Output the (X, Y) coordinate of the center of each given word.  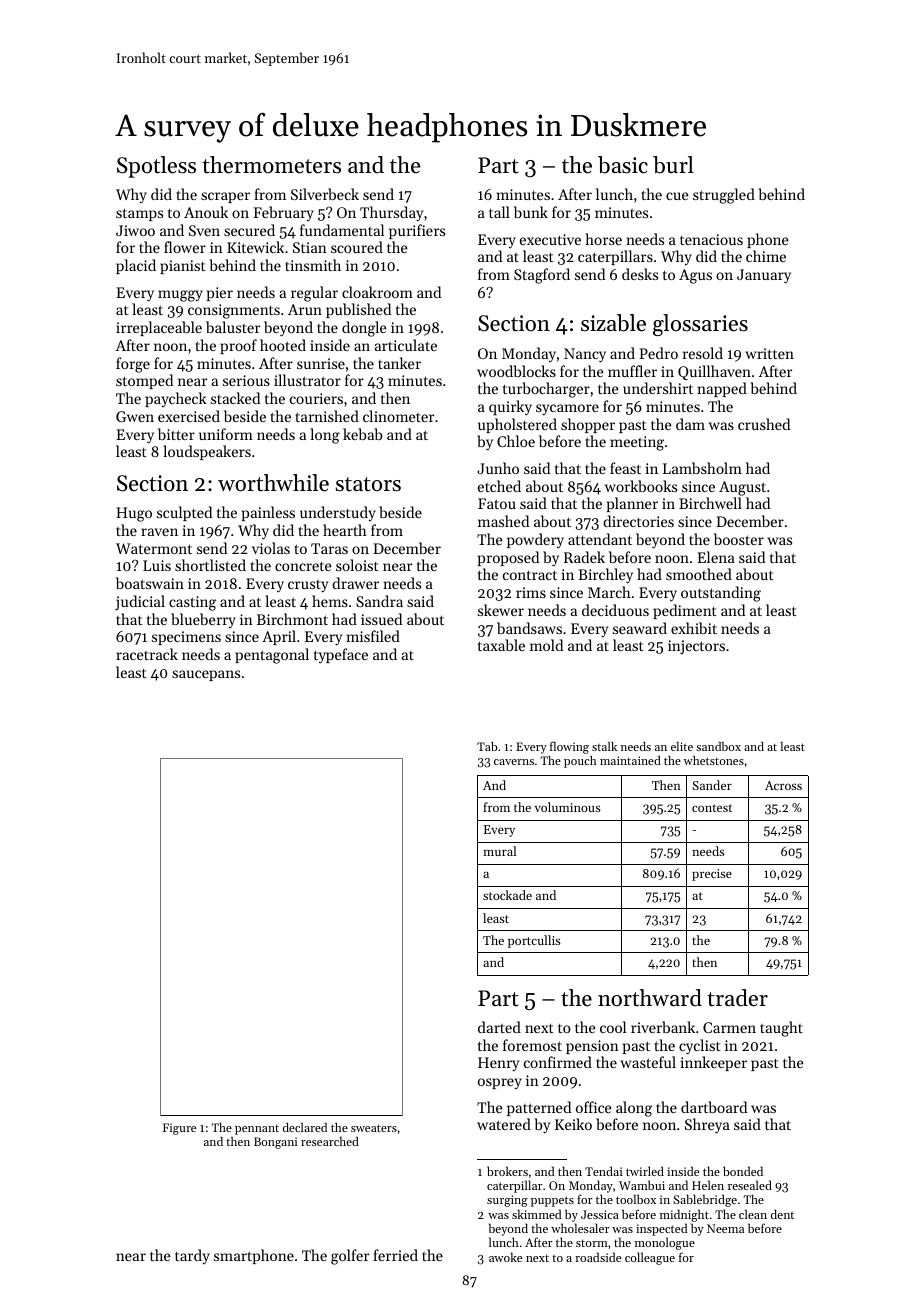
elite (682, 746)
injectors (696, 647)
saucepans (206, 675)
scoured (357, 247)
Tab (487, 746)
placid (136, 266)
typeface (341, 656)
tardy (192, 1256)
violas (271, 548)
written (769, 353)
